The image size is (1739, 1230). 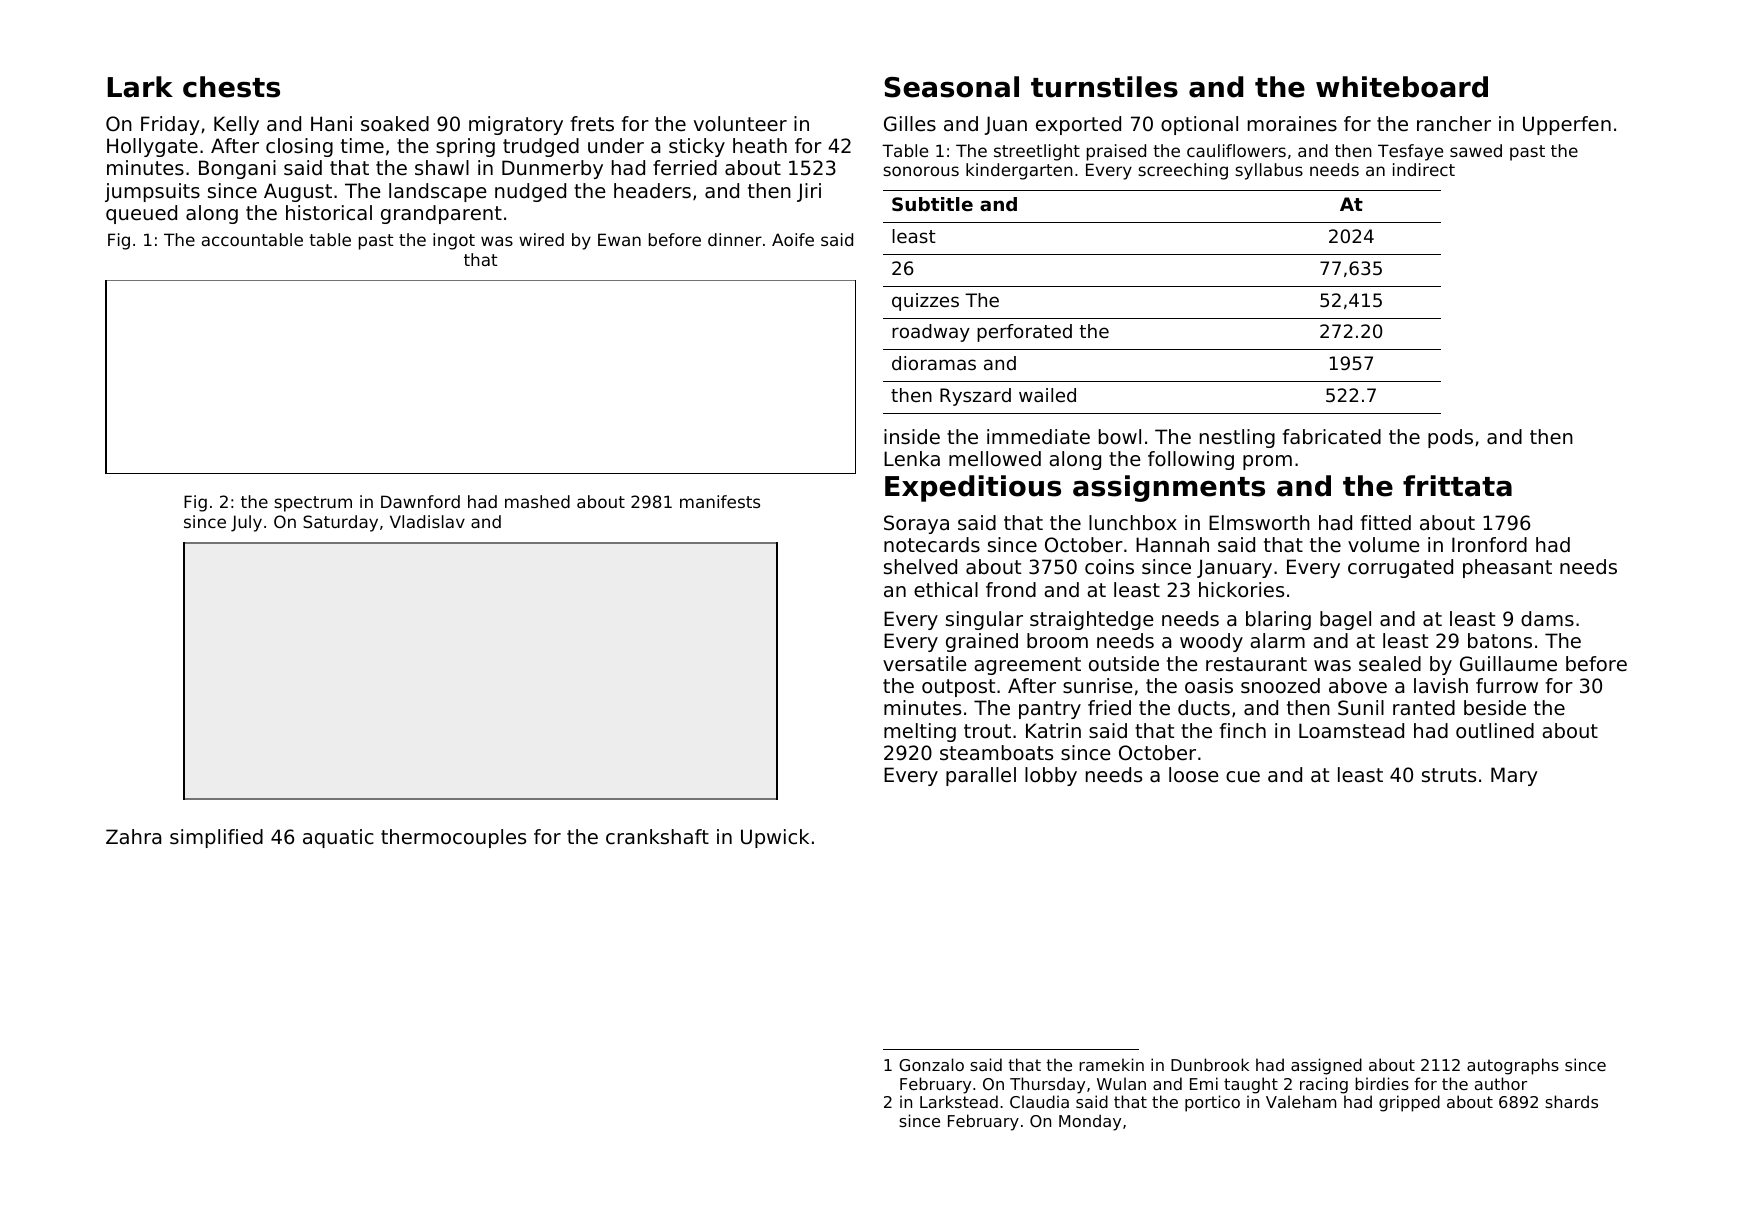 What do you see at coordinates (1104, 87) in the screenshot?
I see `turnstiles` at bounding box center [1104, 87].
